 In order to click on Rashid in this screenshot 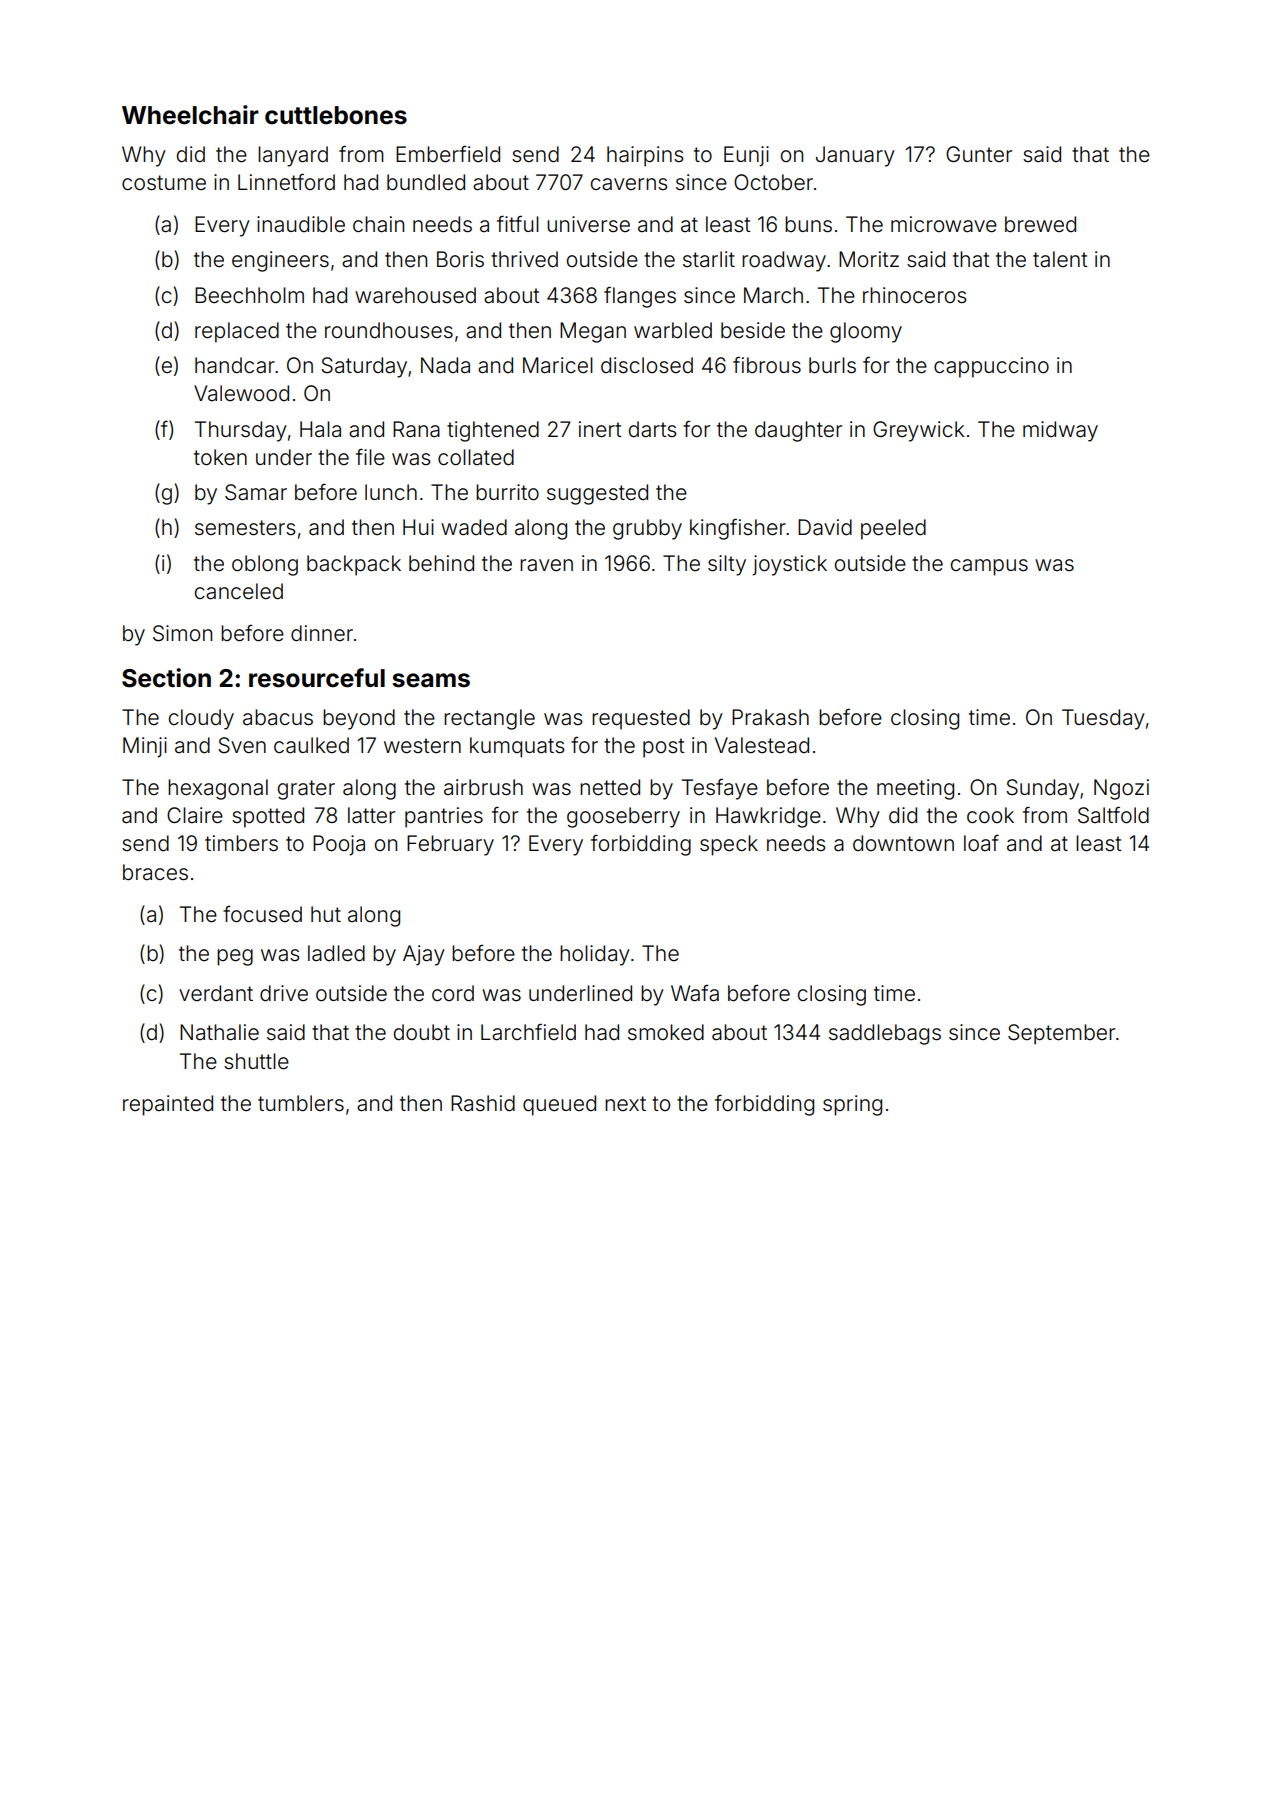, I will do `click(483, 1103)`.
